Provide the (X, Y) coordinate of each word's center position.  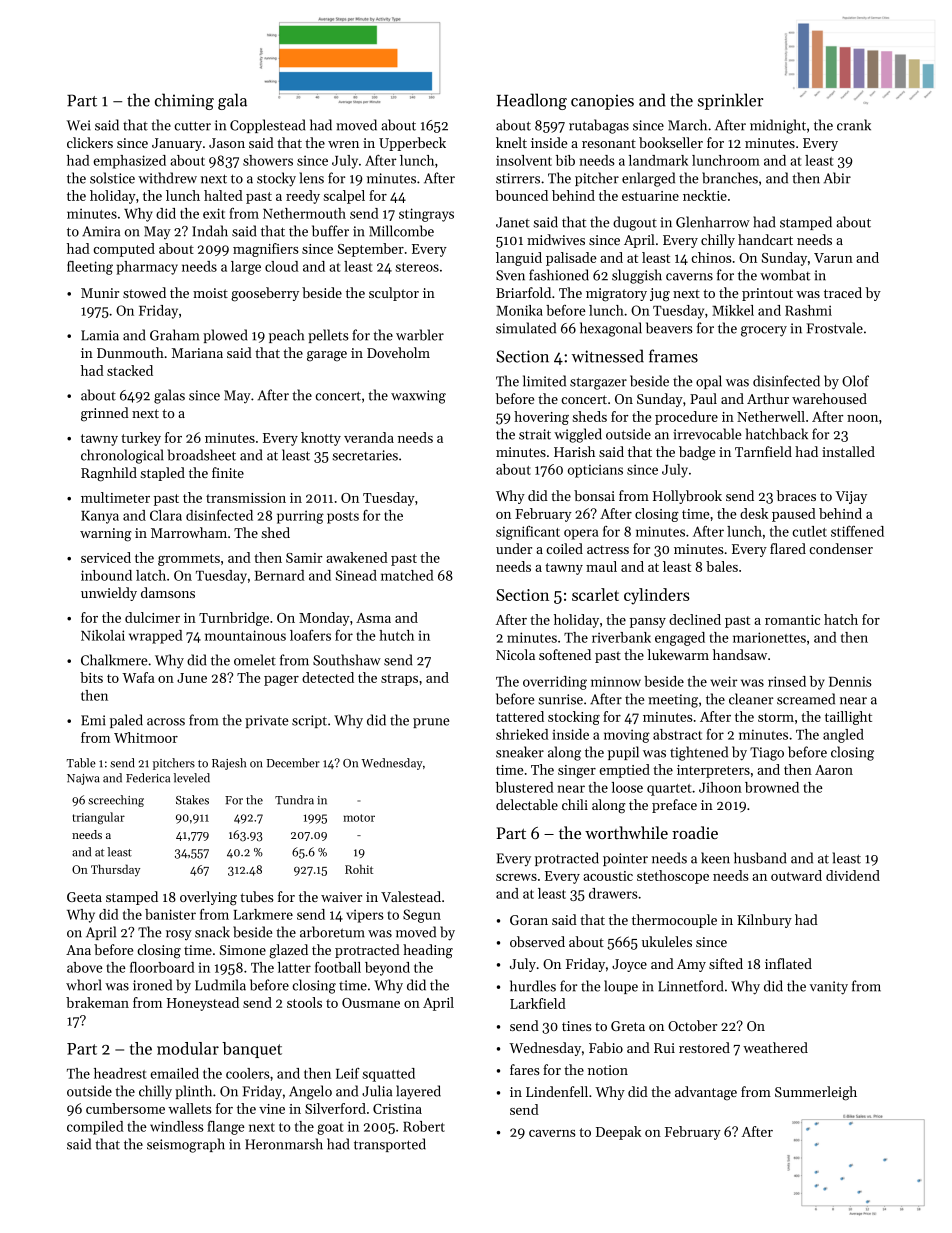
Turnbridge (234, 619)
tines (577, 1026)
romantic (792, 620)
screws (516, 877)
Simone (243, 950)
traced (843, 292)
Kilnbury (764, 921)
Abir (837, 178)
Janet (513, 222)
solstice (112, 178)
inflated (788, 963)
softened (565, 654)
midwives (556, 239)
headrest (120, 1073)
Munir (100, 293)
